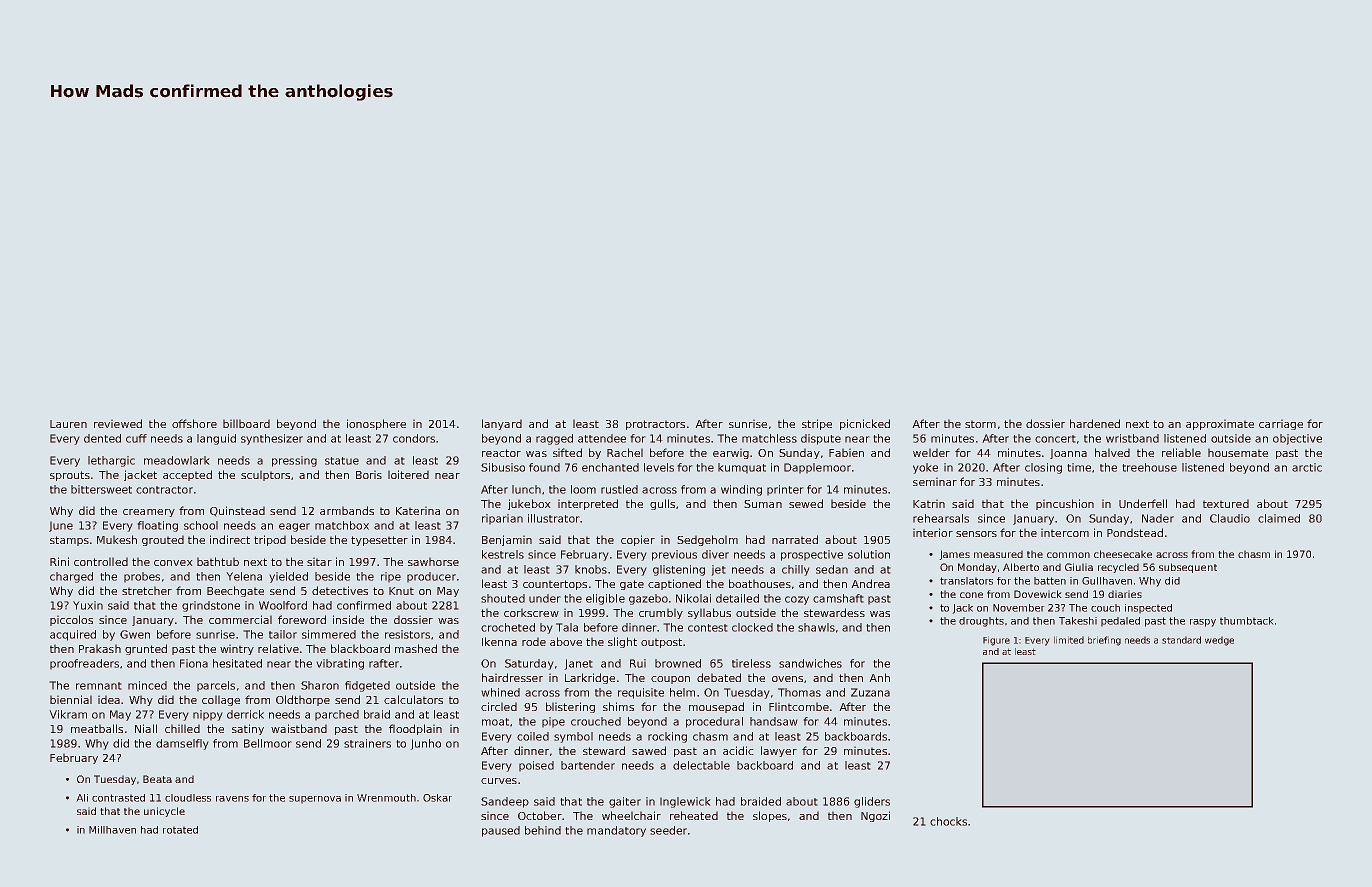 The width and height of the screenshot is (1372, 887). Describe the element at coordinates (431, 577) in the screenshot. I see `producer` at that location.
